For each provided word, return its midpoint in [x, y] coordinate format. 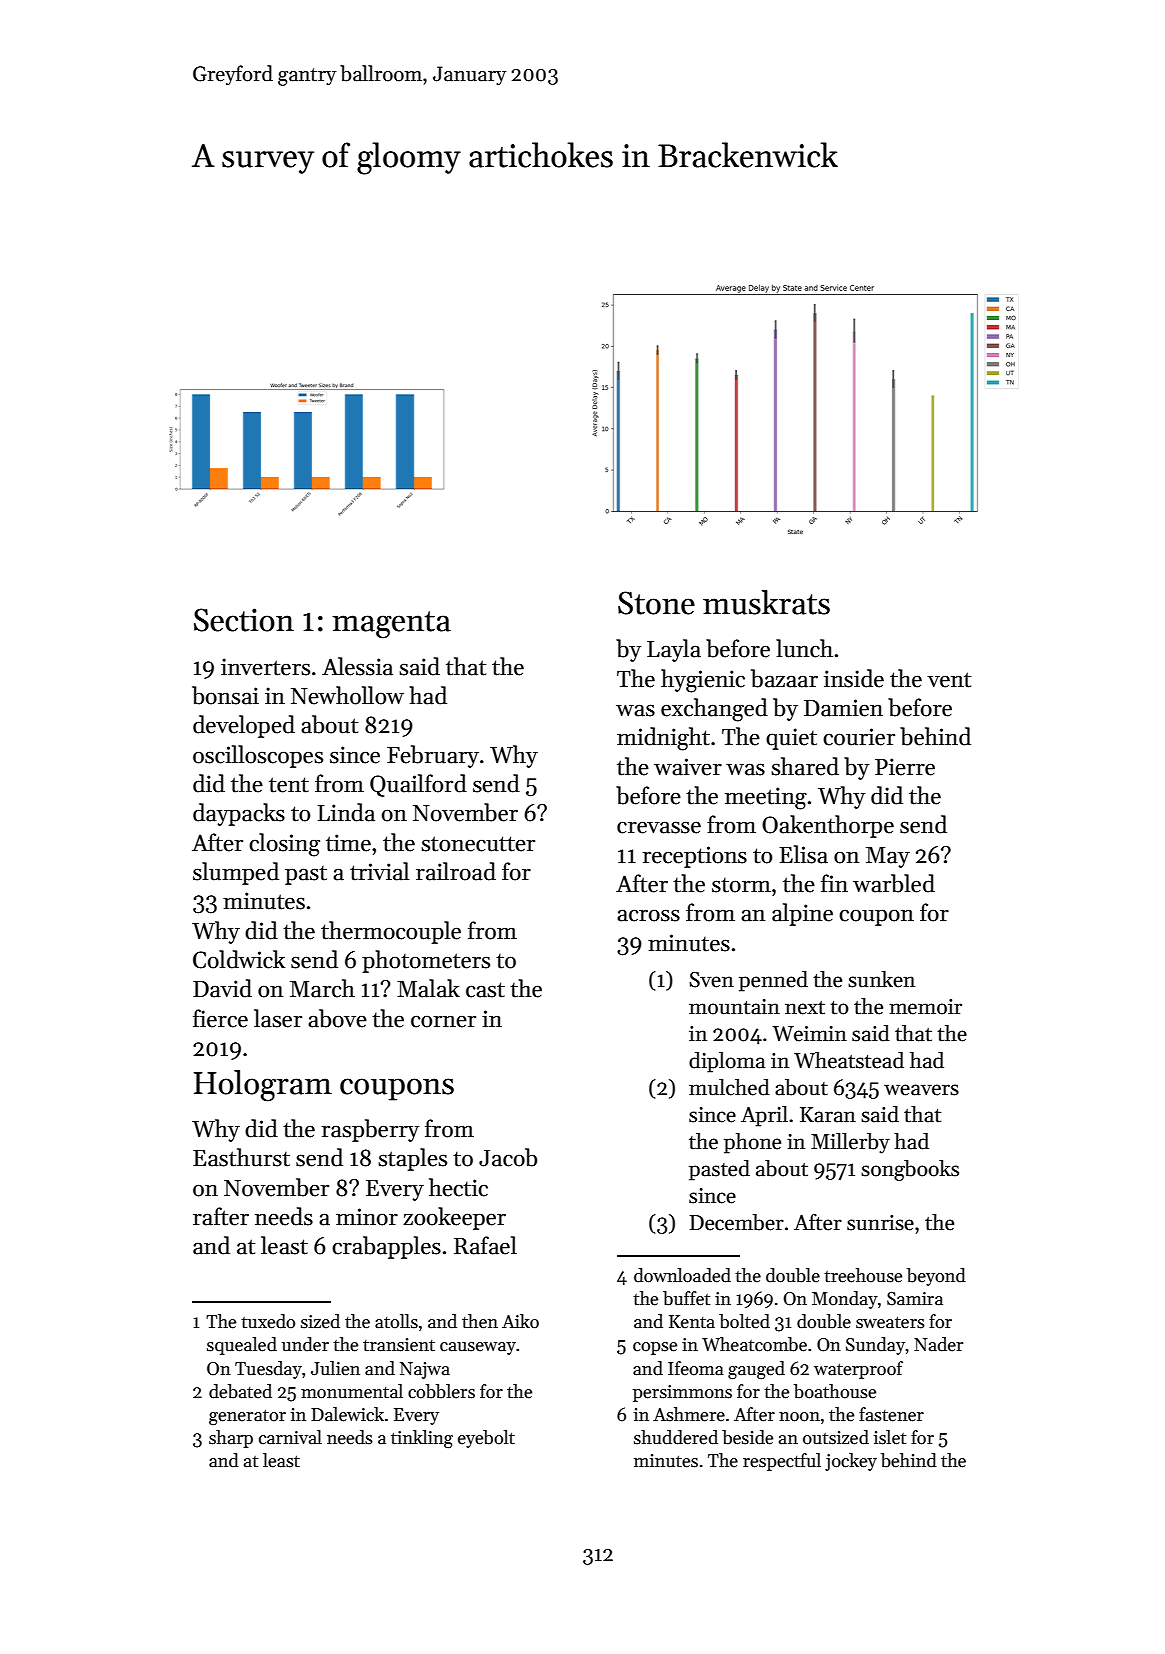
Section [244, 620]
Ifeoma [696, 1368]
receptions [694, 857]
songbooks [910, 1170]
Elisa [804, 854]
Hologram [263, 1086]
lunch [804, 648]
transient [399, 1345]
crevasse [659, 827]
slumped [236, 873]
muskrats [766, 602]
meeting [766, 798]
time [348, 843]
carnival [290, 1437]
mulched [729, 1087]
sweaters [890, 1322]
